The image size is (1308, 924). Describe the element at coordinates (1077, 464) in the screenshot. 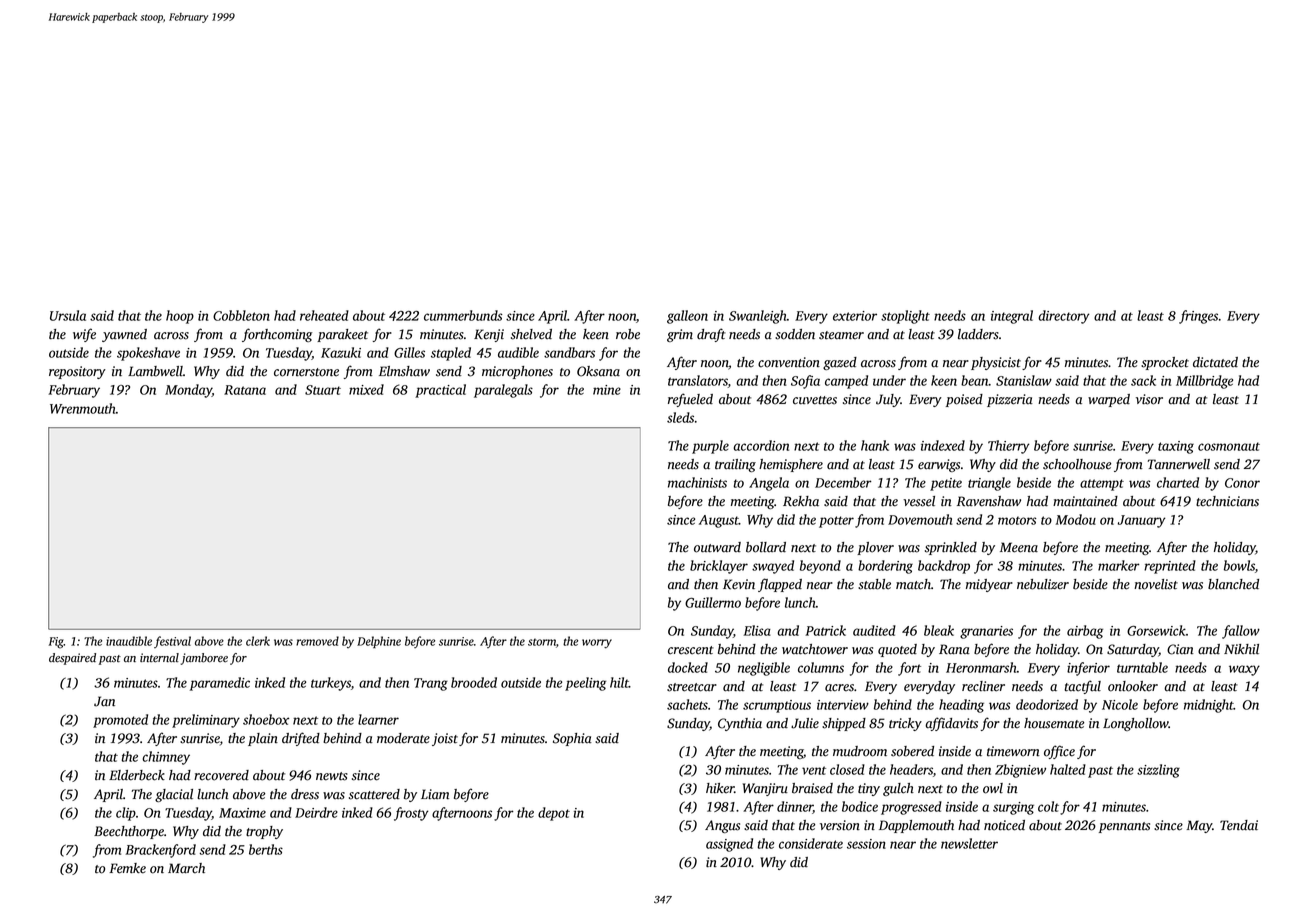

I see `schoolhouse` at that location.
